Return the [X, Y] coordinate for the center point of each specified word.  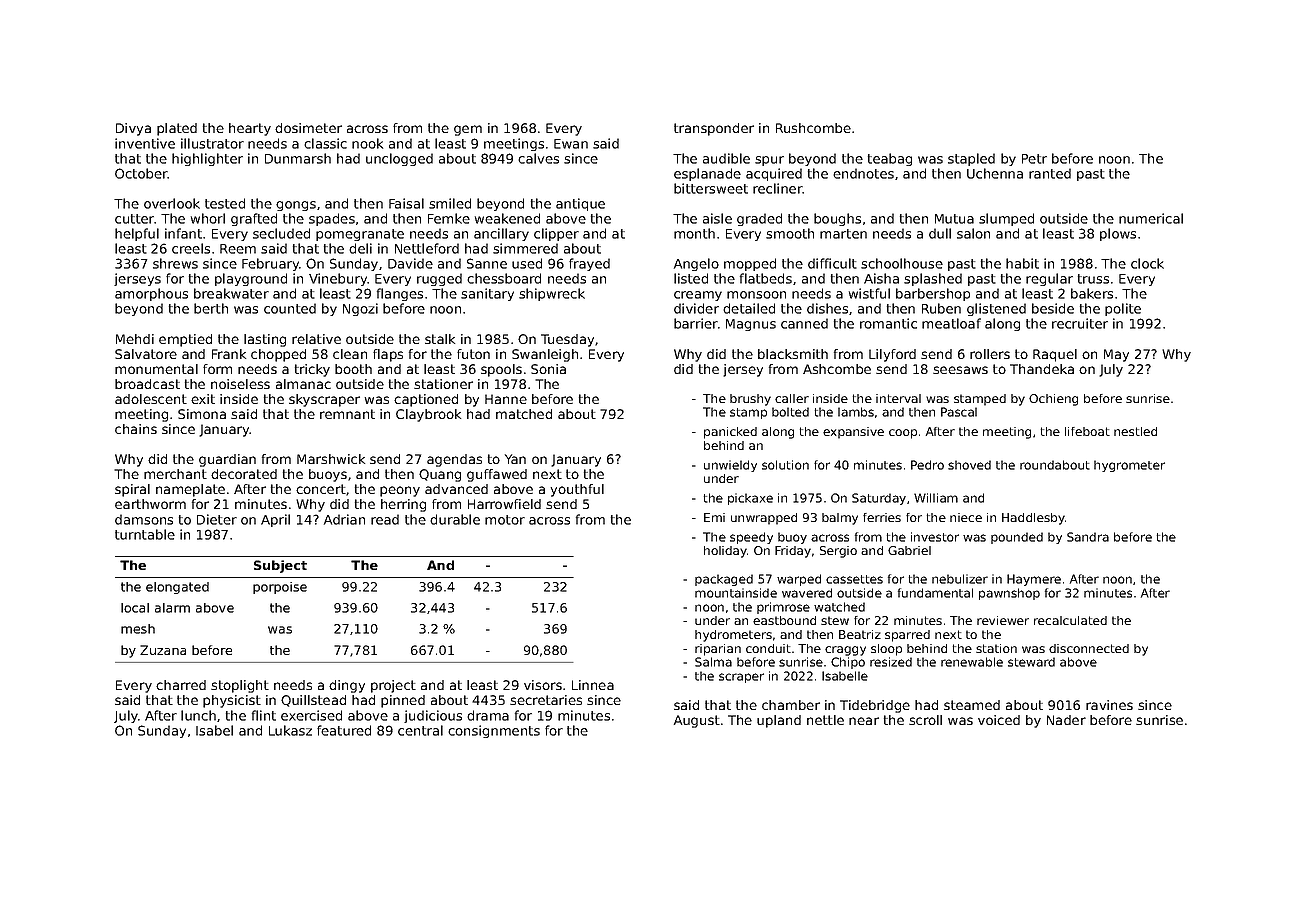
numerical [1151, 218]
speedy [751, 538]
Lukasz [290, 730]
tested [225, 203]
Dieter [217, 519]
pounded [1017, 538]
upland [779, 721]
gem [468, 130]
